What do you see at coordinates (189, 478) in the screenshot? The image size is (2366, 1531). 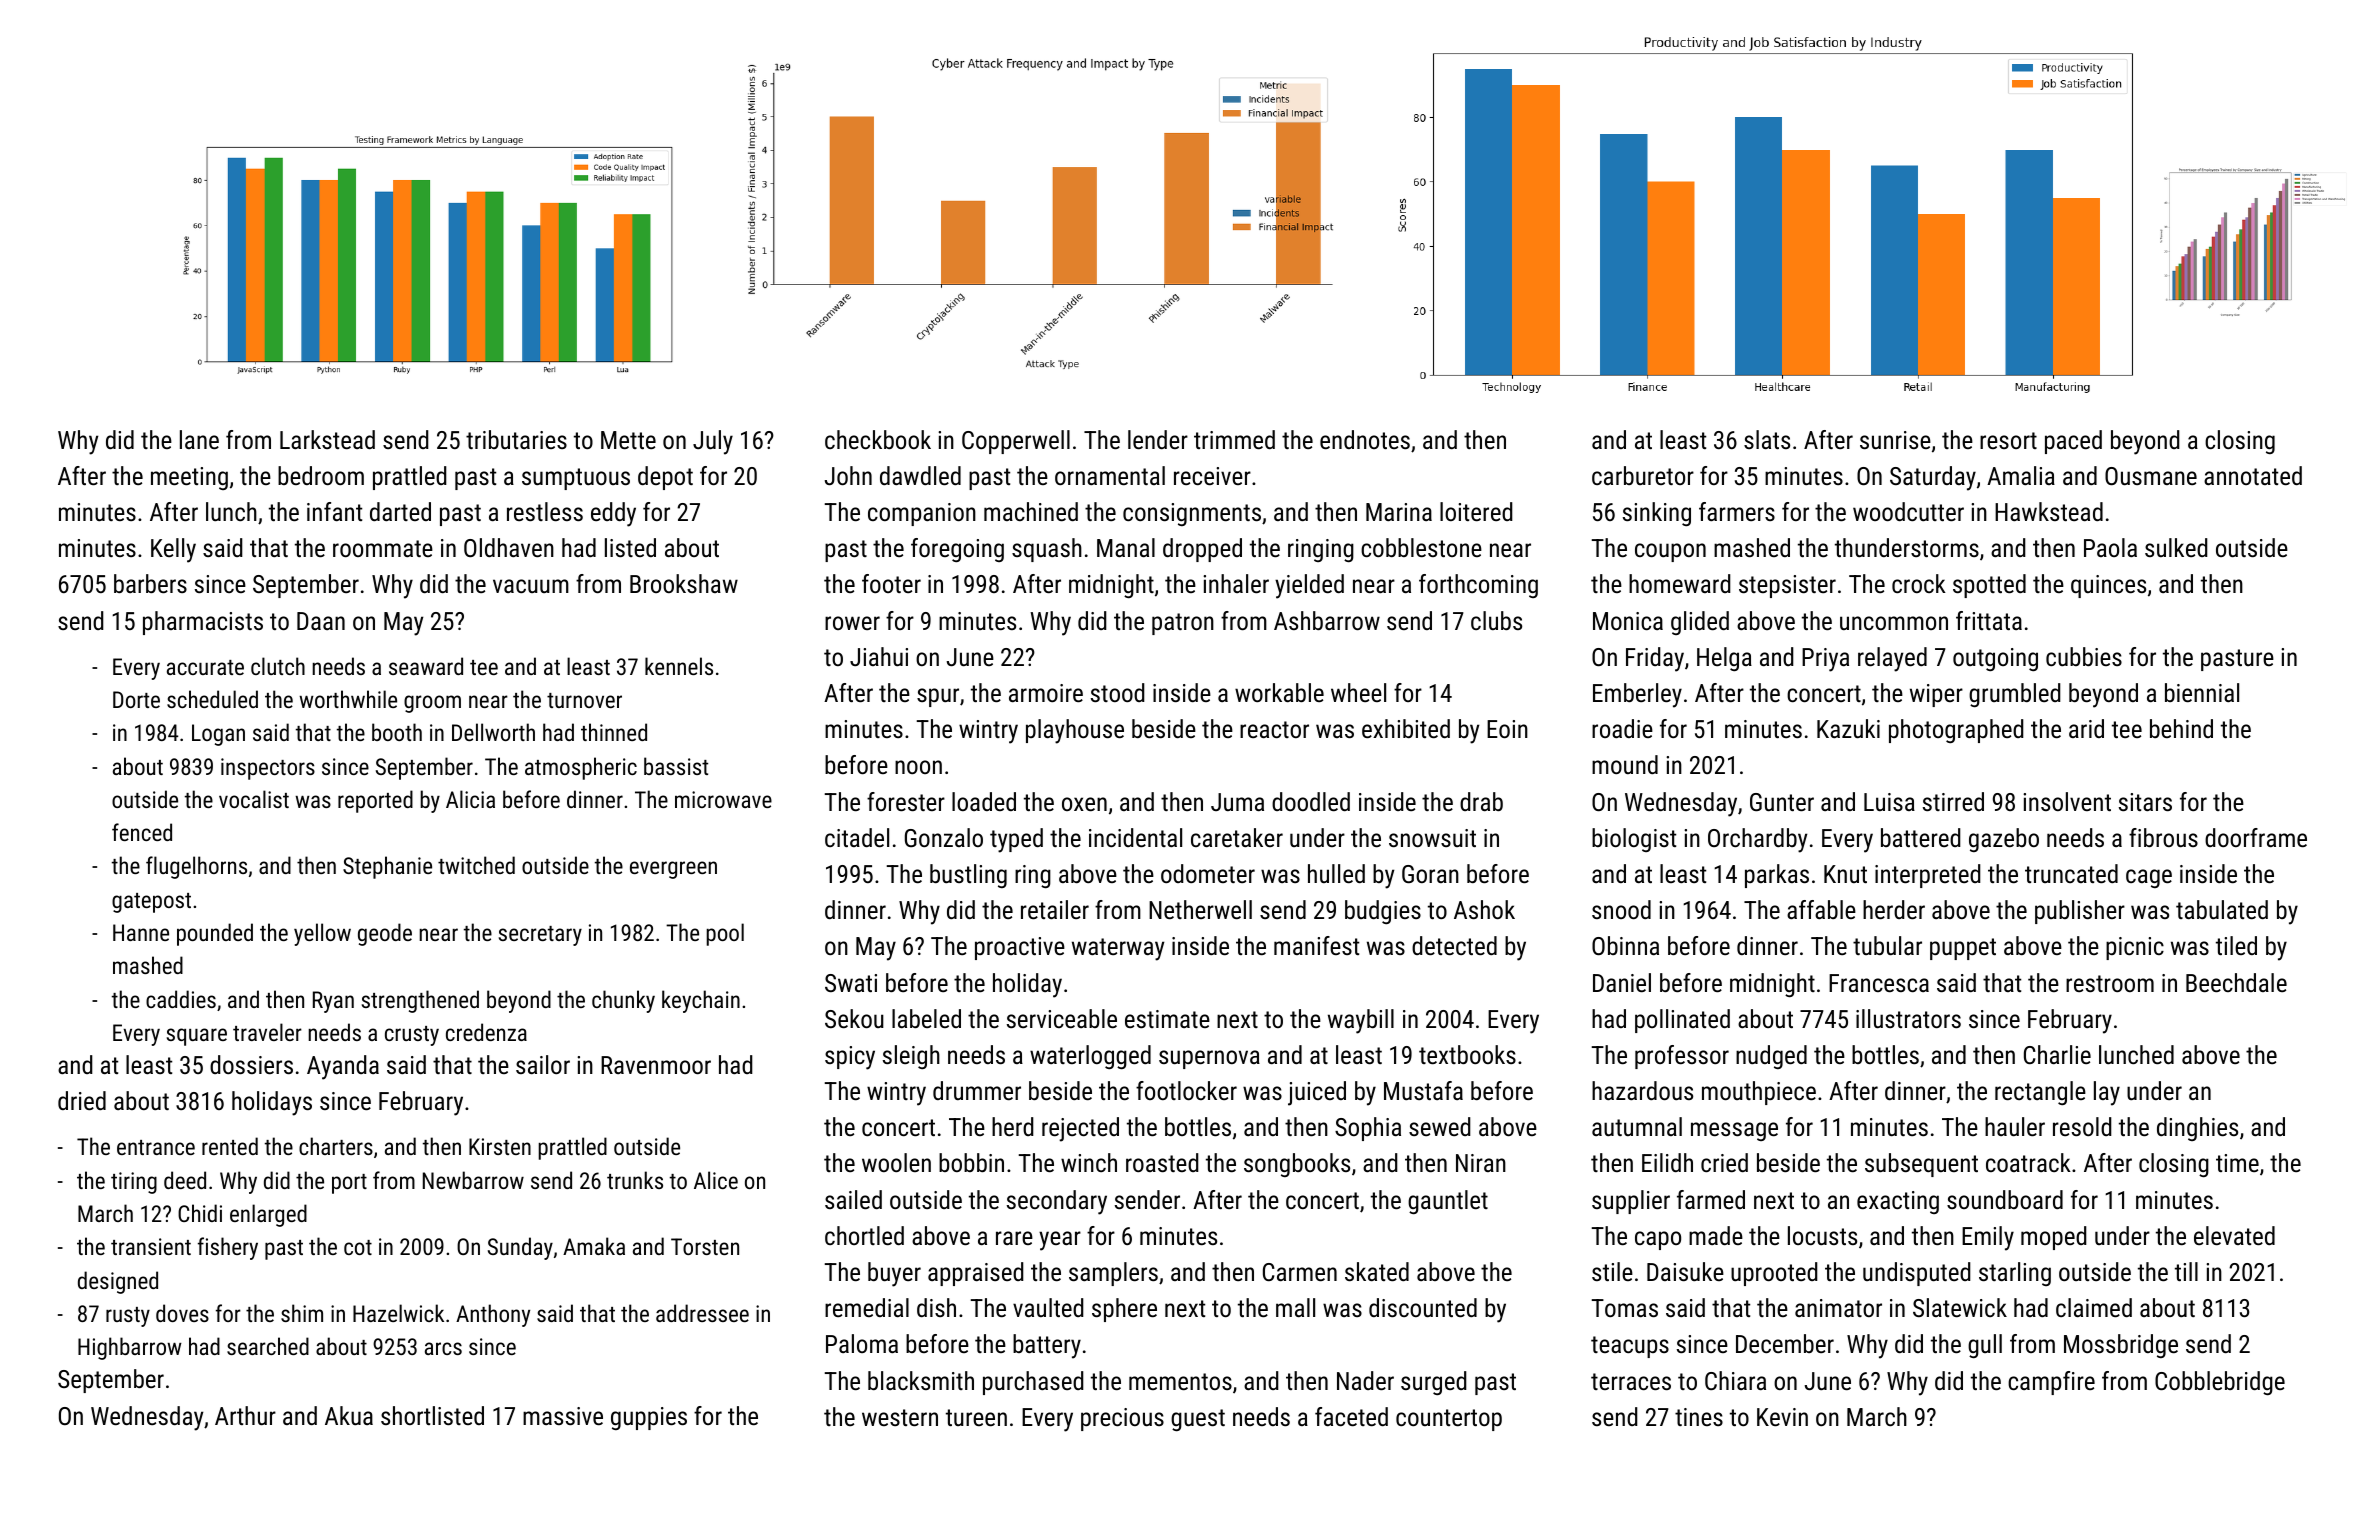 I see `meeting` at bounding box center [189, 478].
